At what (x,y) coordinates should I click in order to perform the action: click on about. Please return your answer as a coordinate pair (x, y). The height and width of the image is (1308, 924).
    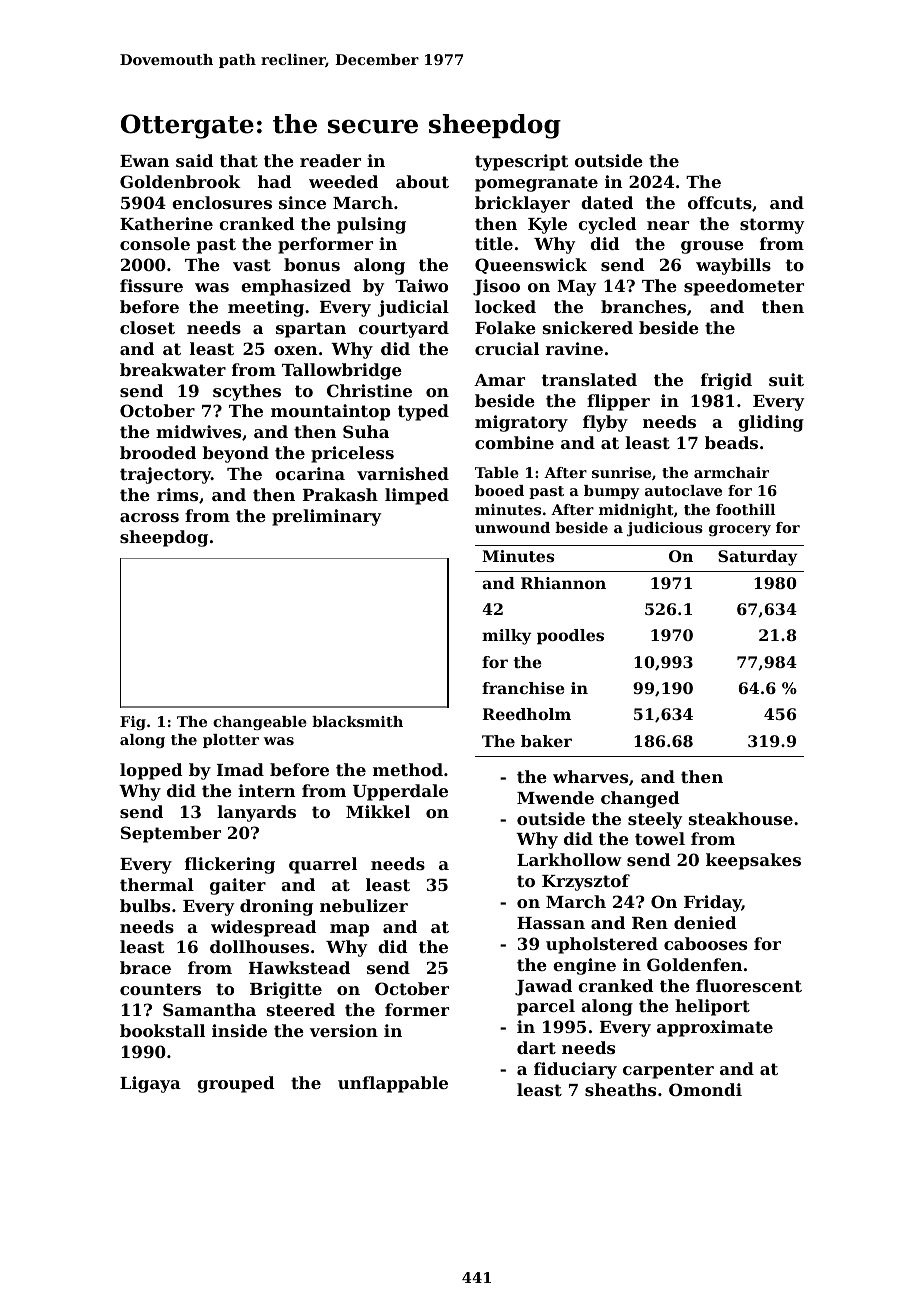
    Looking at the image, I should click on (422, 181).
